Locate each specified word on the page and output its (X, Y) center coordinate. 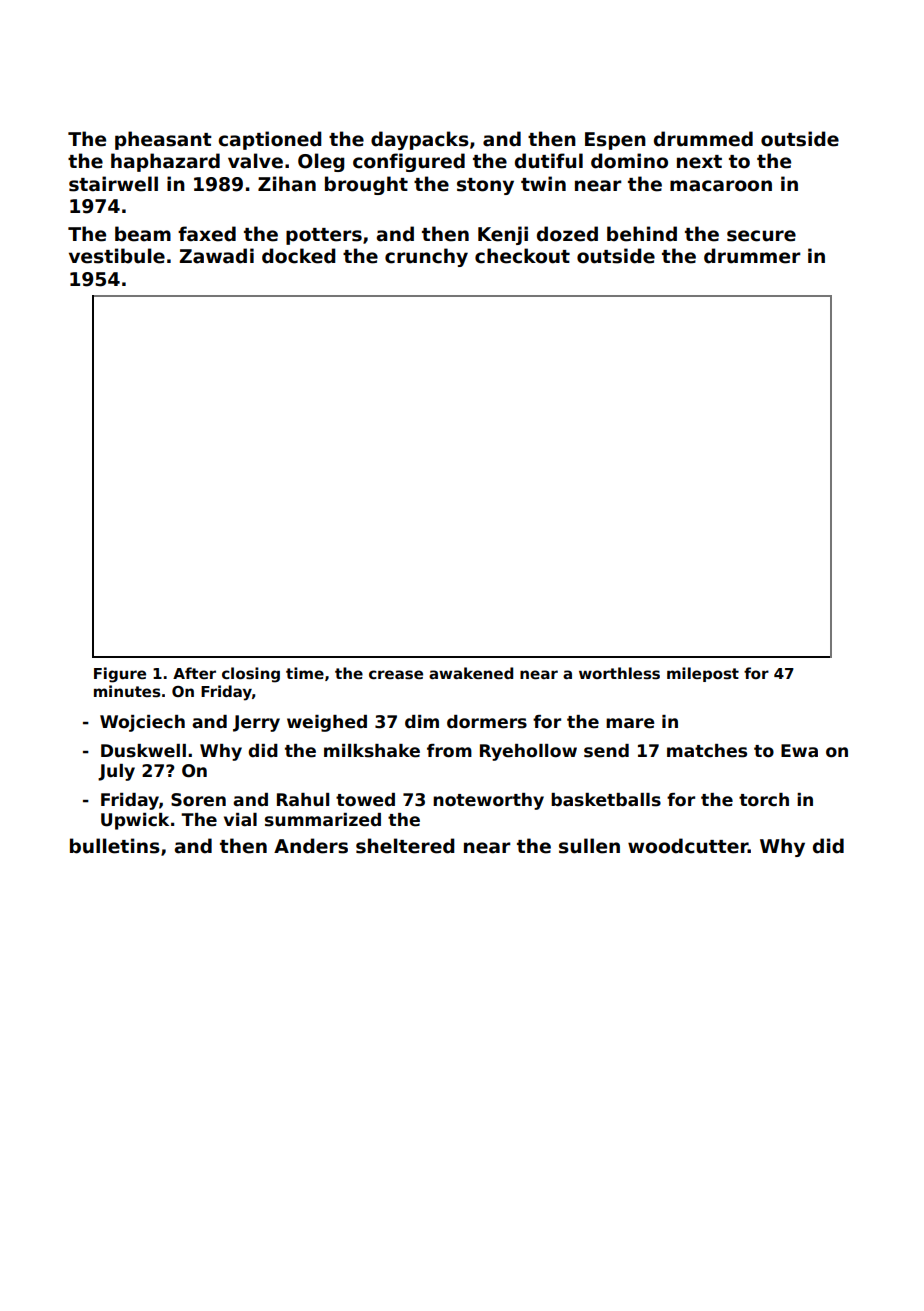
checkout (522, 256)
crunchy (426, 257)
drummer (752, 256)
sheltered (405, 846)
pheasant (163, 140)
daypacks (420, 140)
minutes (127, 691)
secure (761, 236)
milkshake (372, 751)
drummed (703, 139)
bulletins (115, 846)
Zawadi (217, 256)
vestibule (117, 256)
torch (764, 800)
